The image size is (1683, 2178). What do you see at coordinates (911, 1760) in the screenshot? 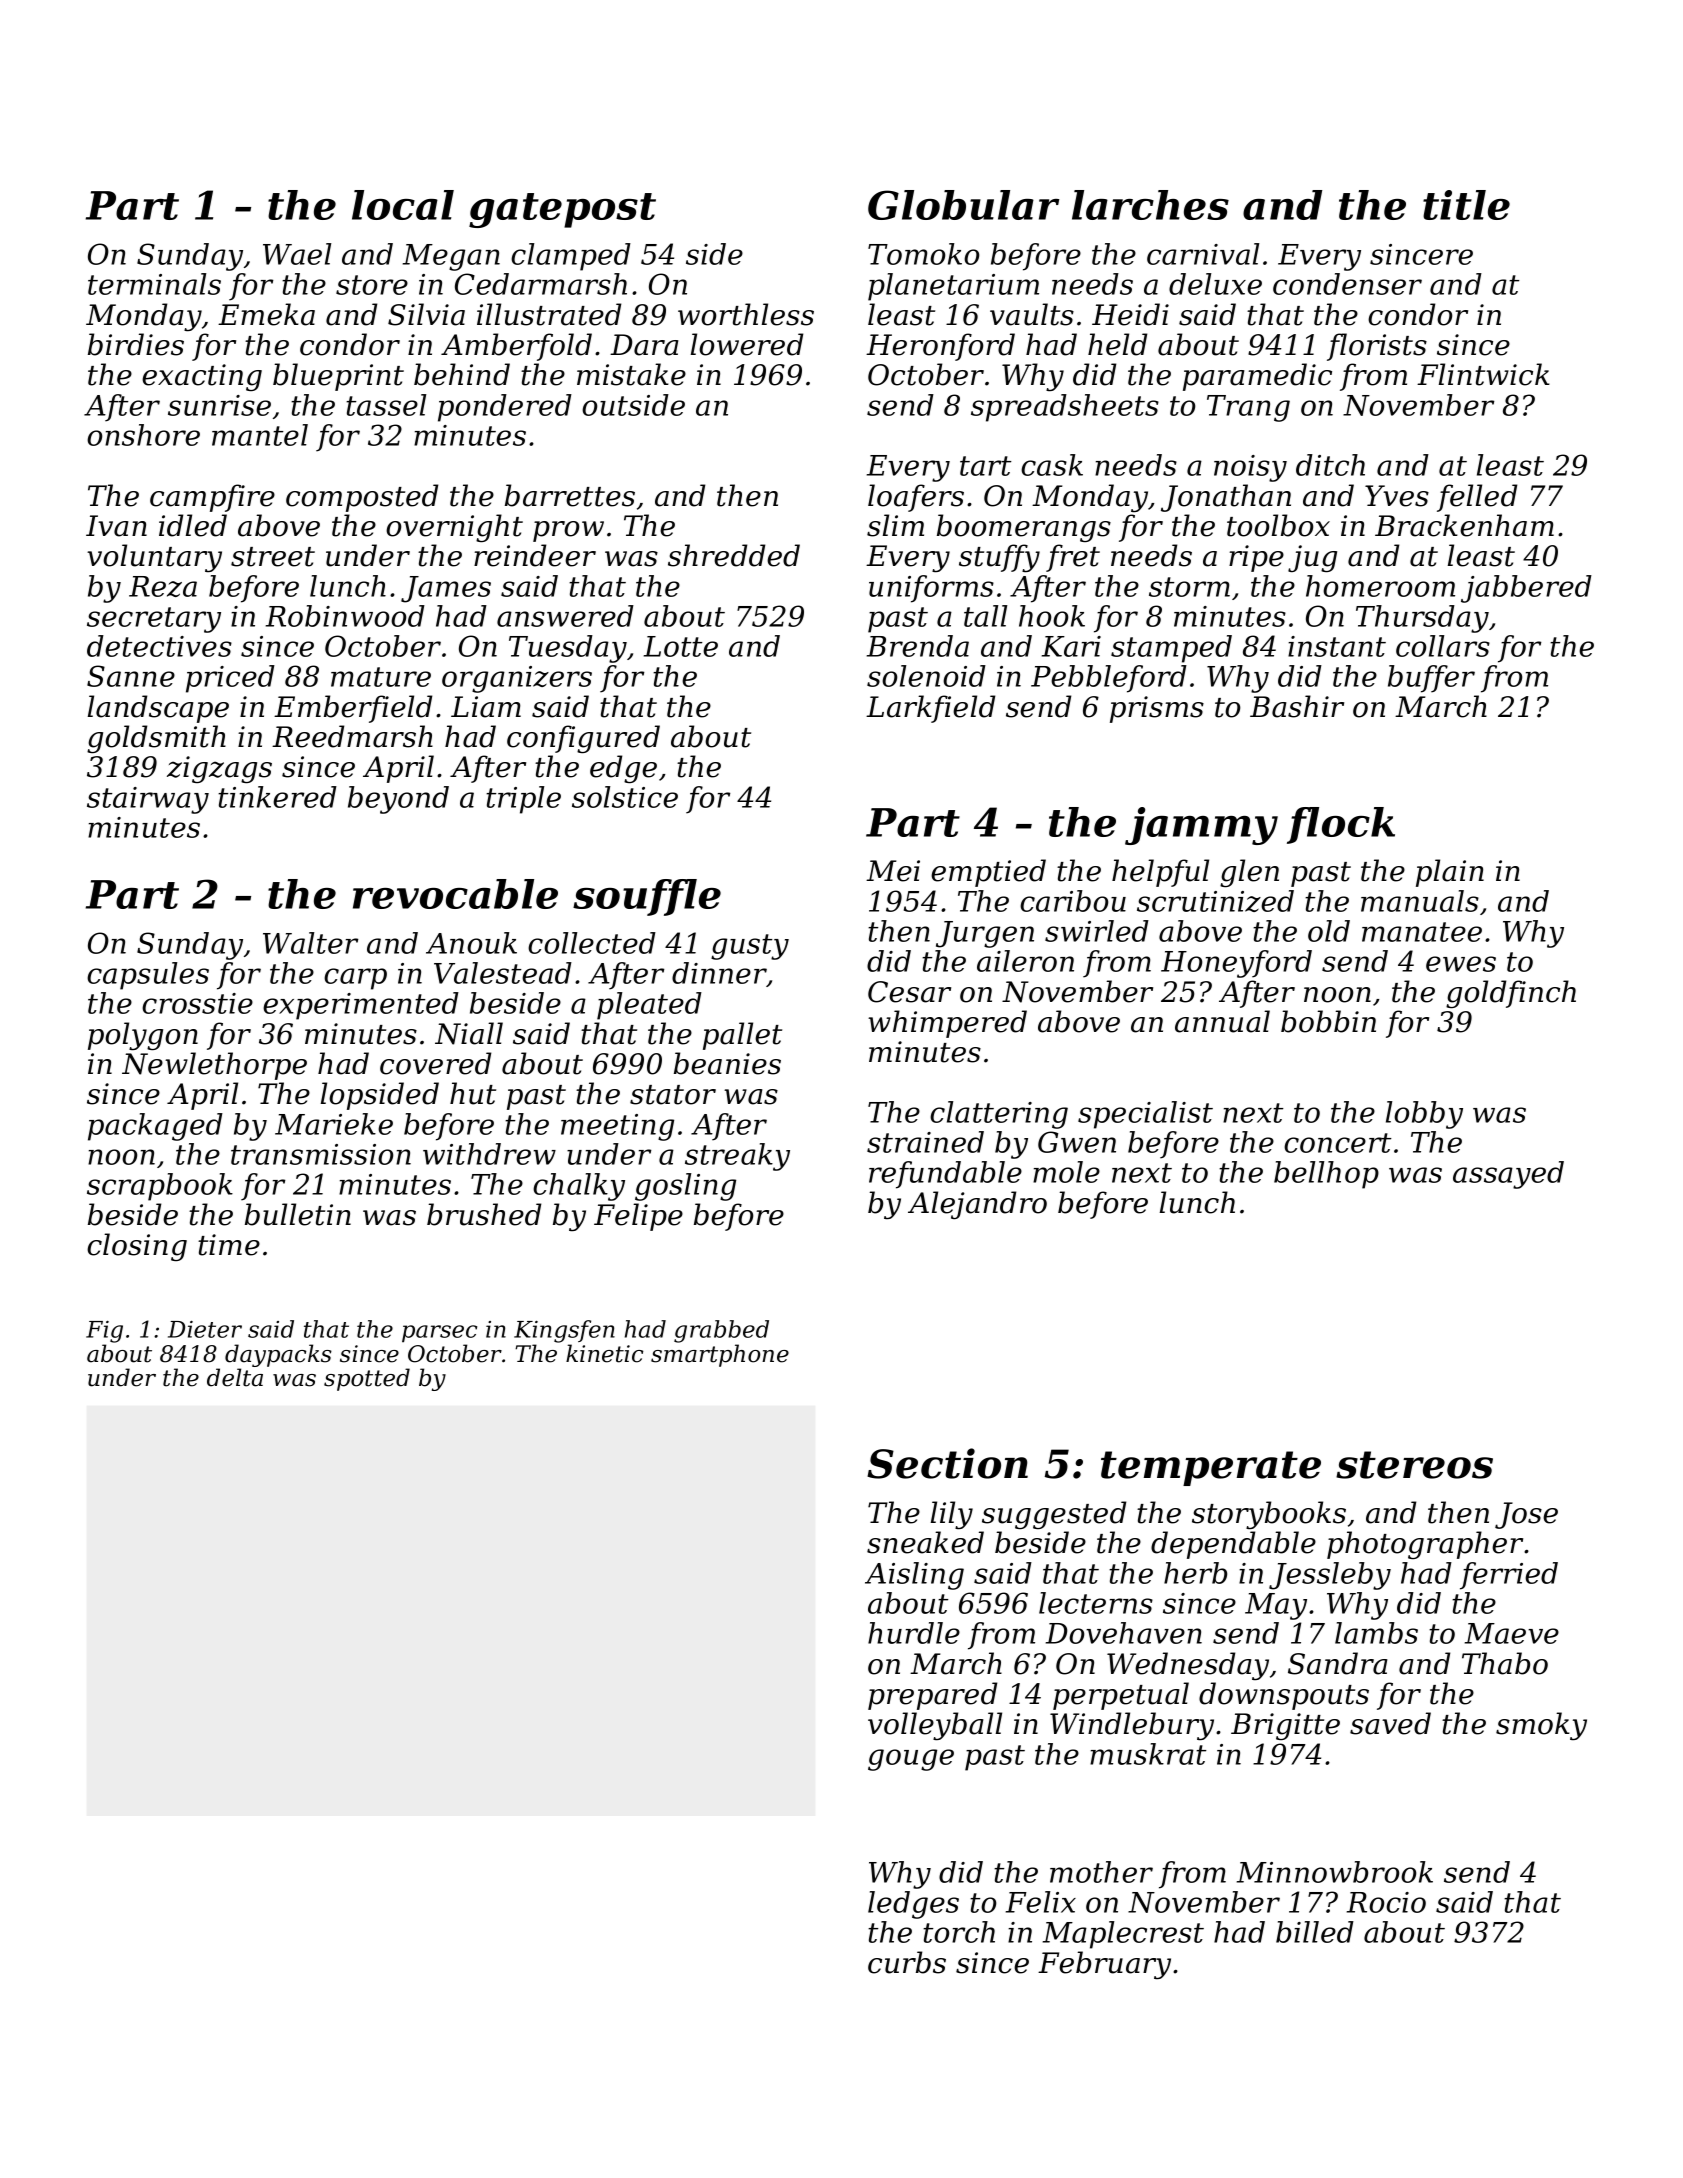
I see `gouge` at bounding box center [911, 1760].
